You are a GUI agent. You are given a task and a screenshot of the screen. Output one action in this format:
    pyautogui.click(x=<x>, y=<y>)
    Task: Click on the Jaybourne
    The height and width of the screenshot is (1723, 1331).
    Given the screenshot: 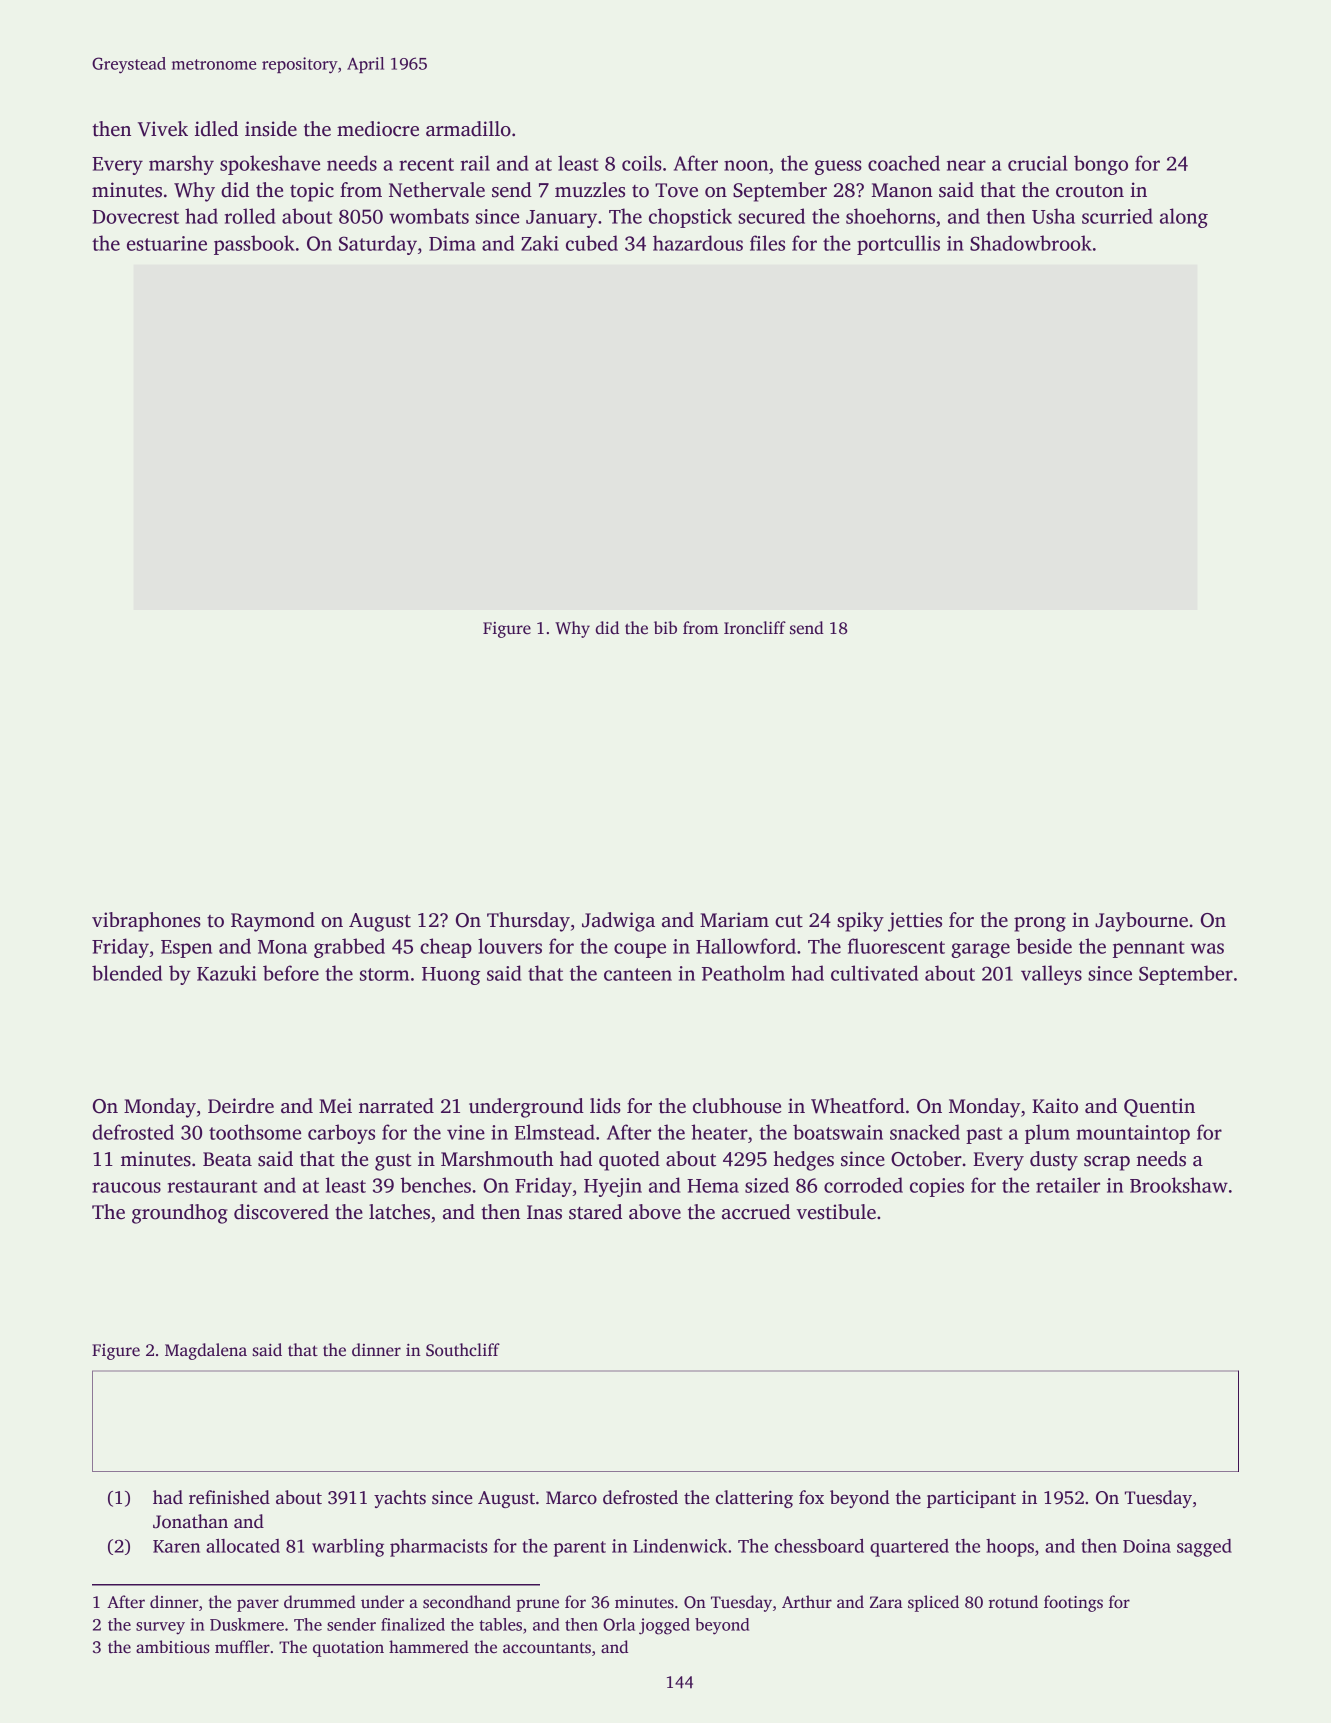 What is the action you would take?
    pyautogui.click(x=1141, y=922)
